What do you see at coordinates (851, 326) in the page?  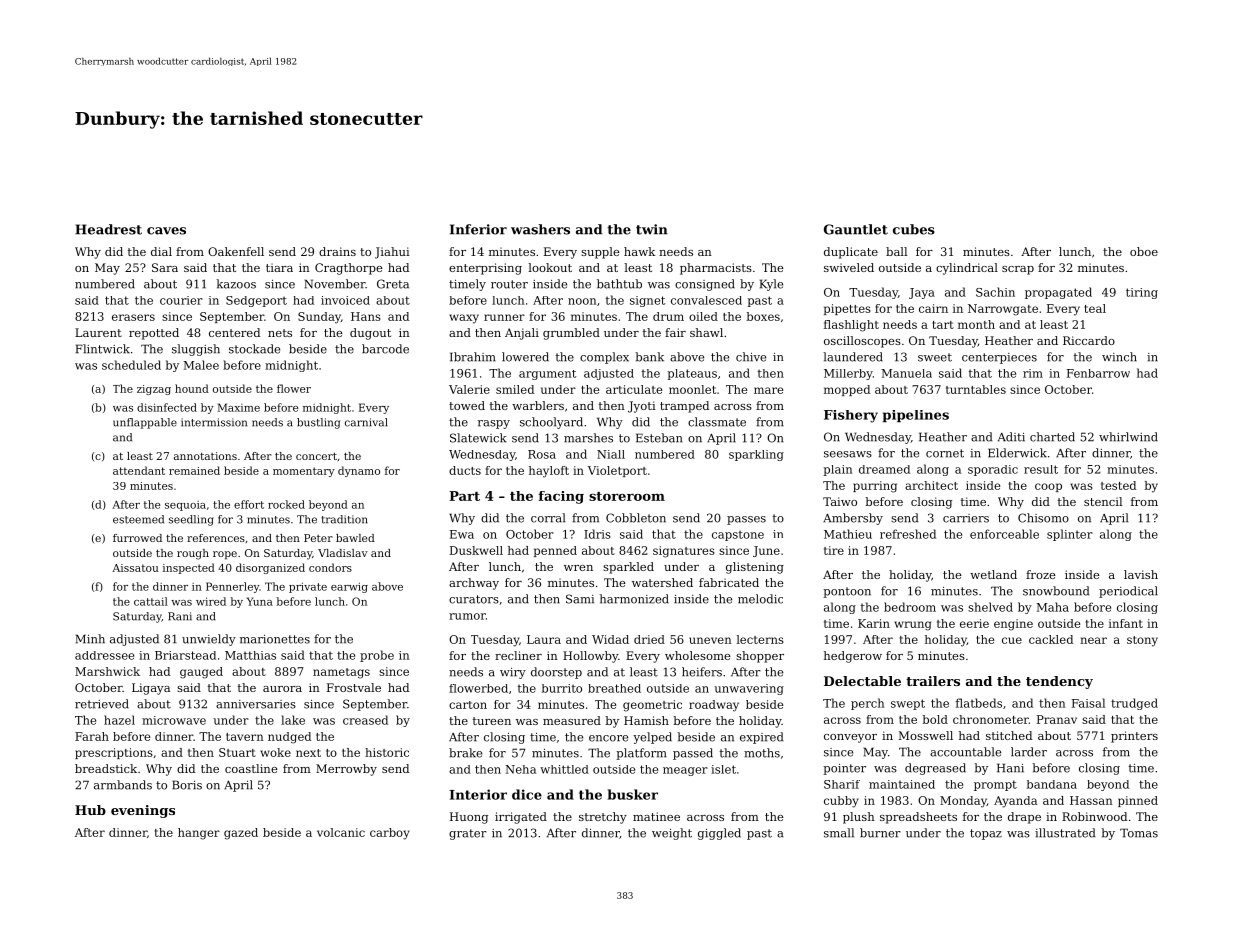 I see `flashlight` at bounding box center [851, 326].
